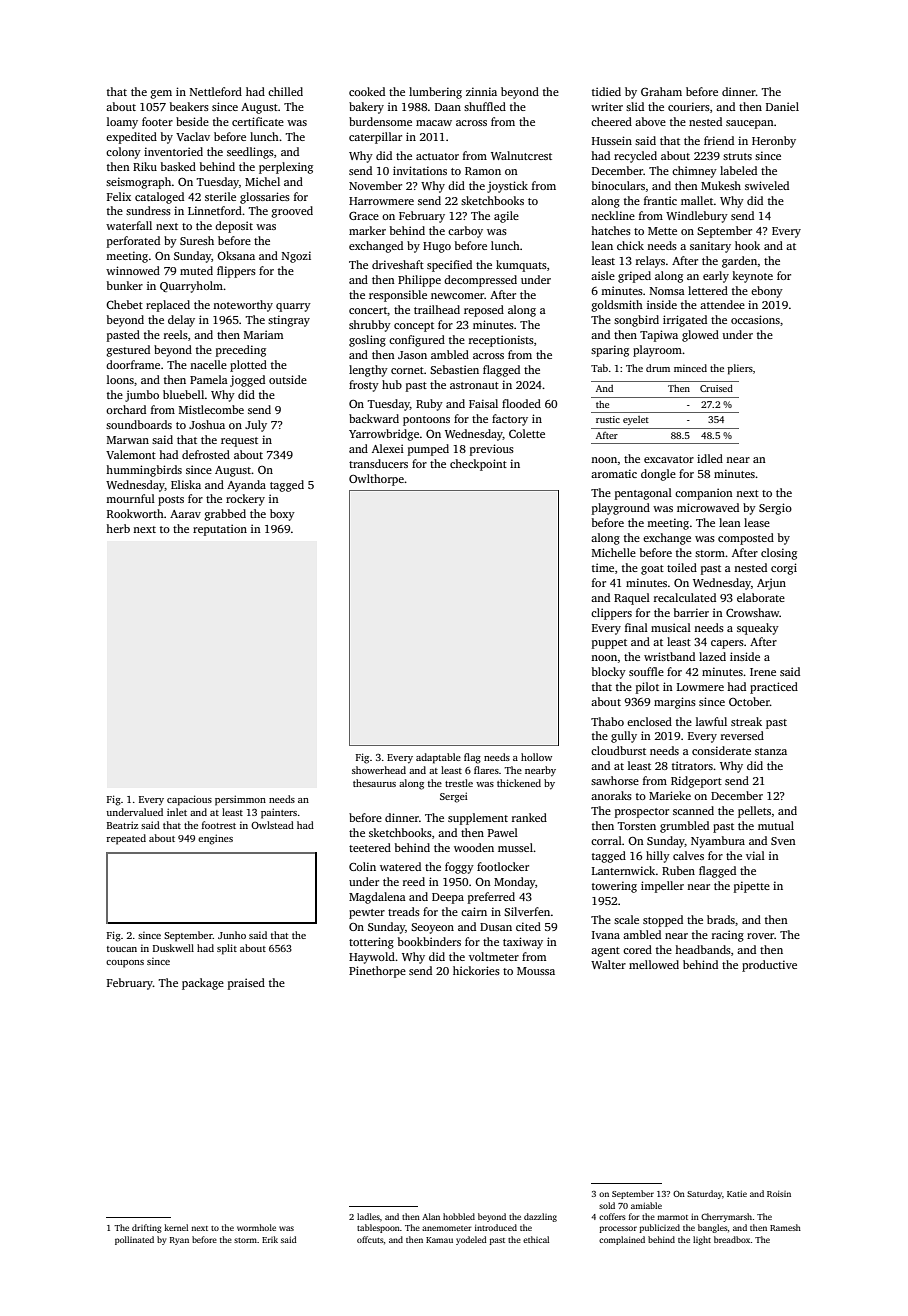  Describe the element at coordinates (476, 970) in the screenshot. I see `hickories` at that location.
